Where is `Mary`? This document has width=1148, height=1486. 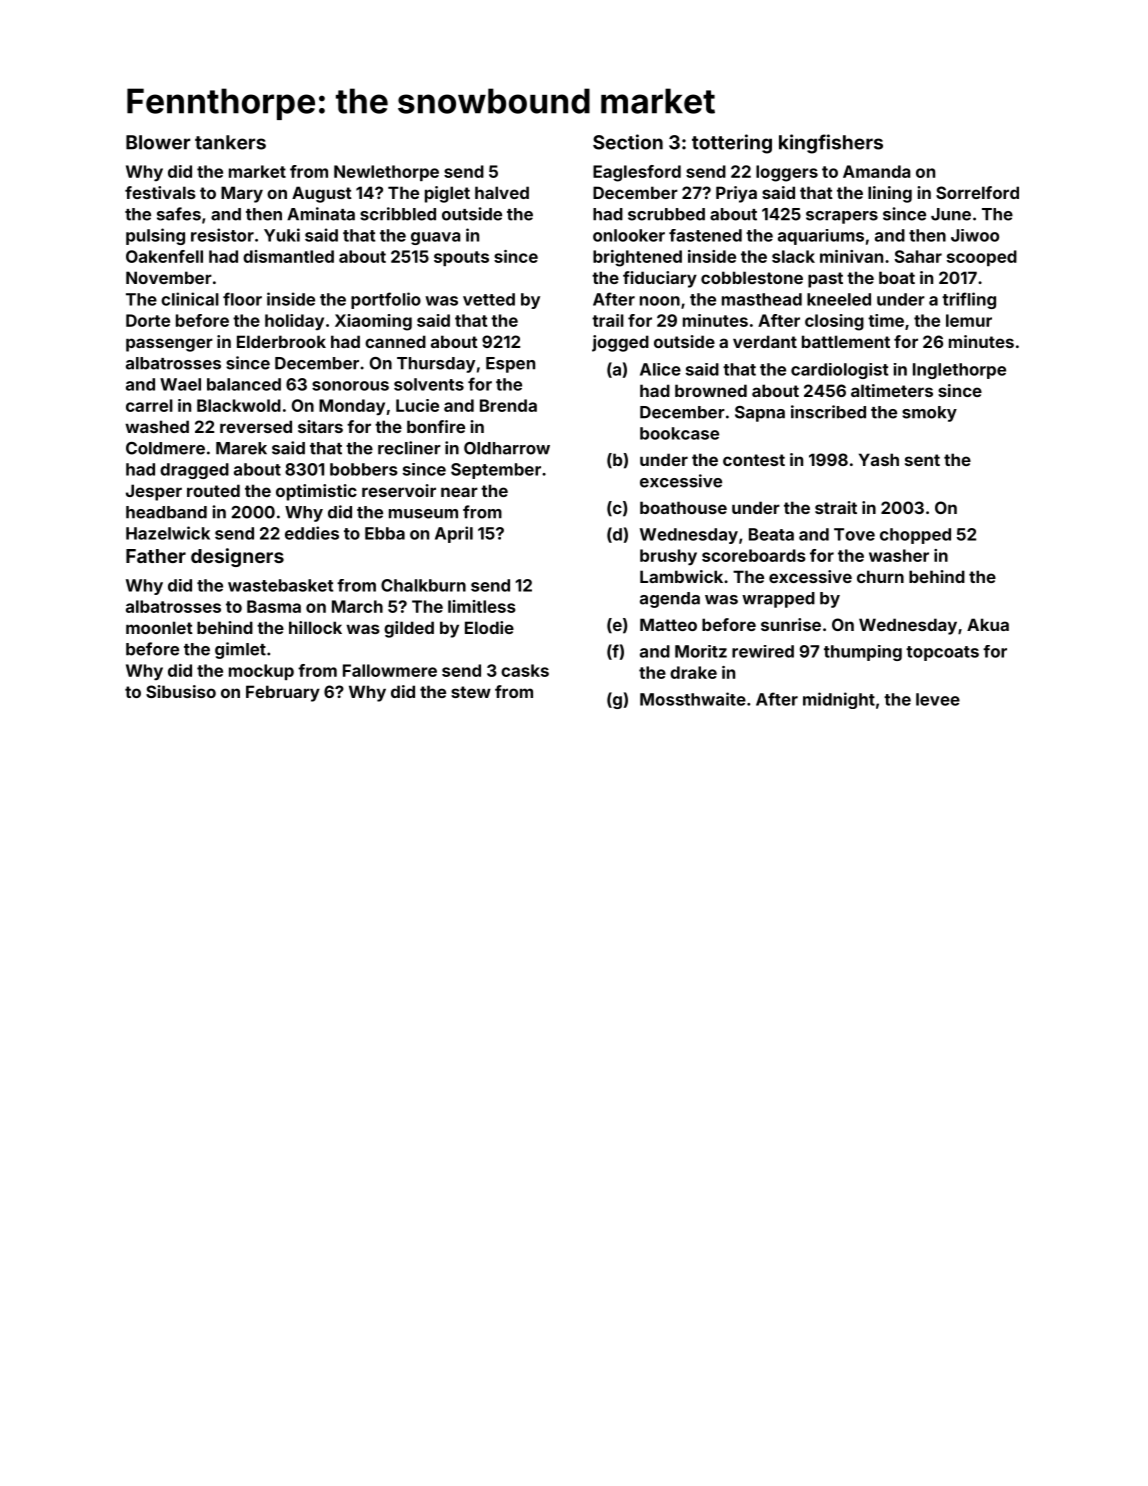
Mary is located at coordinates (242, 194).
